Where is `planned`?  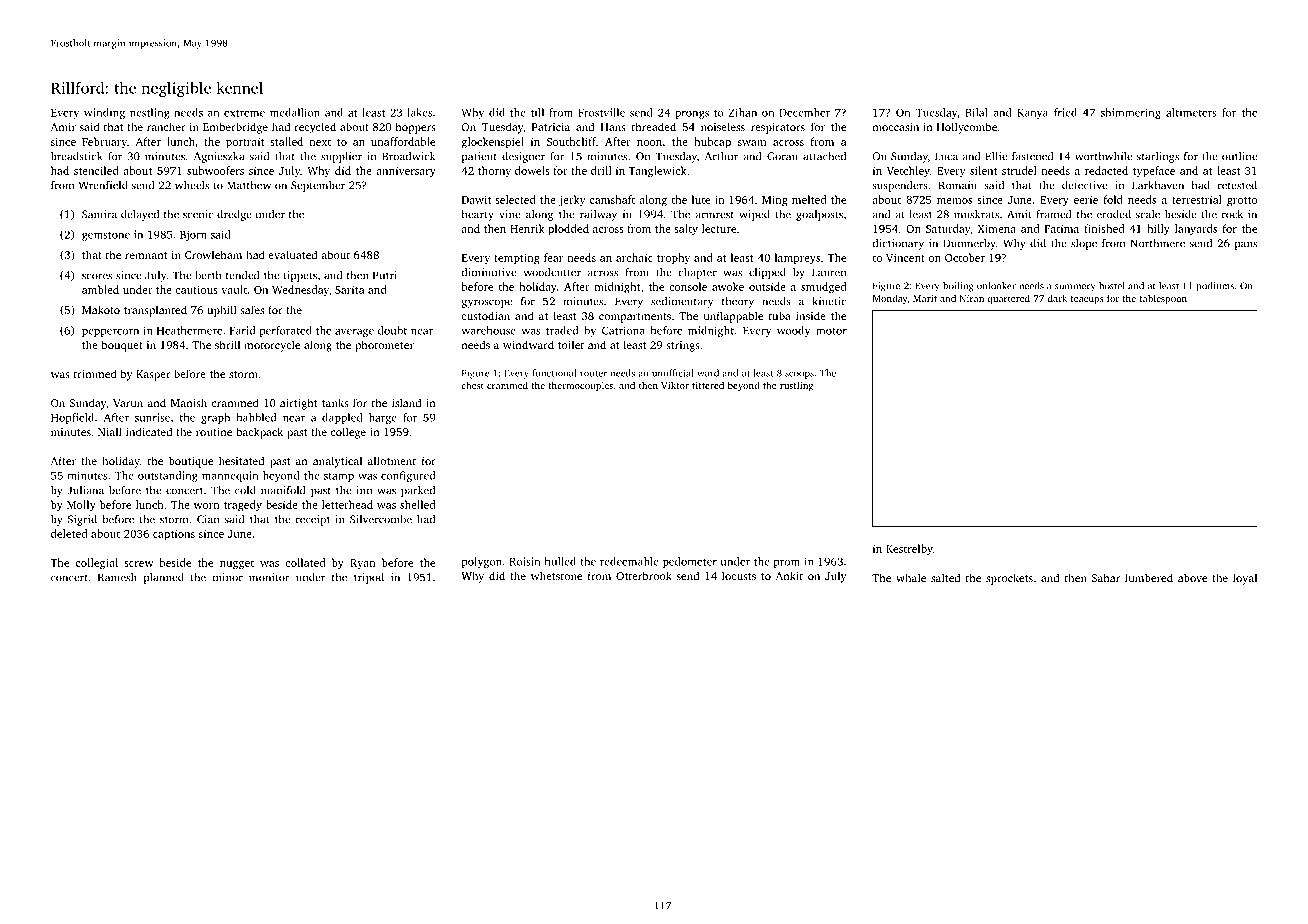
planned is located at coordinates (164, 578).
